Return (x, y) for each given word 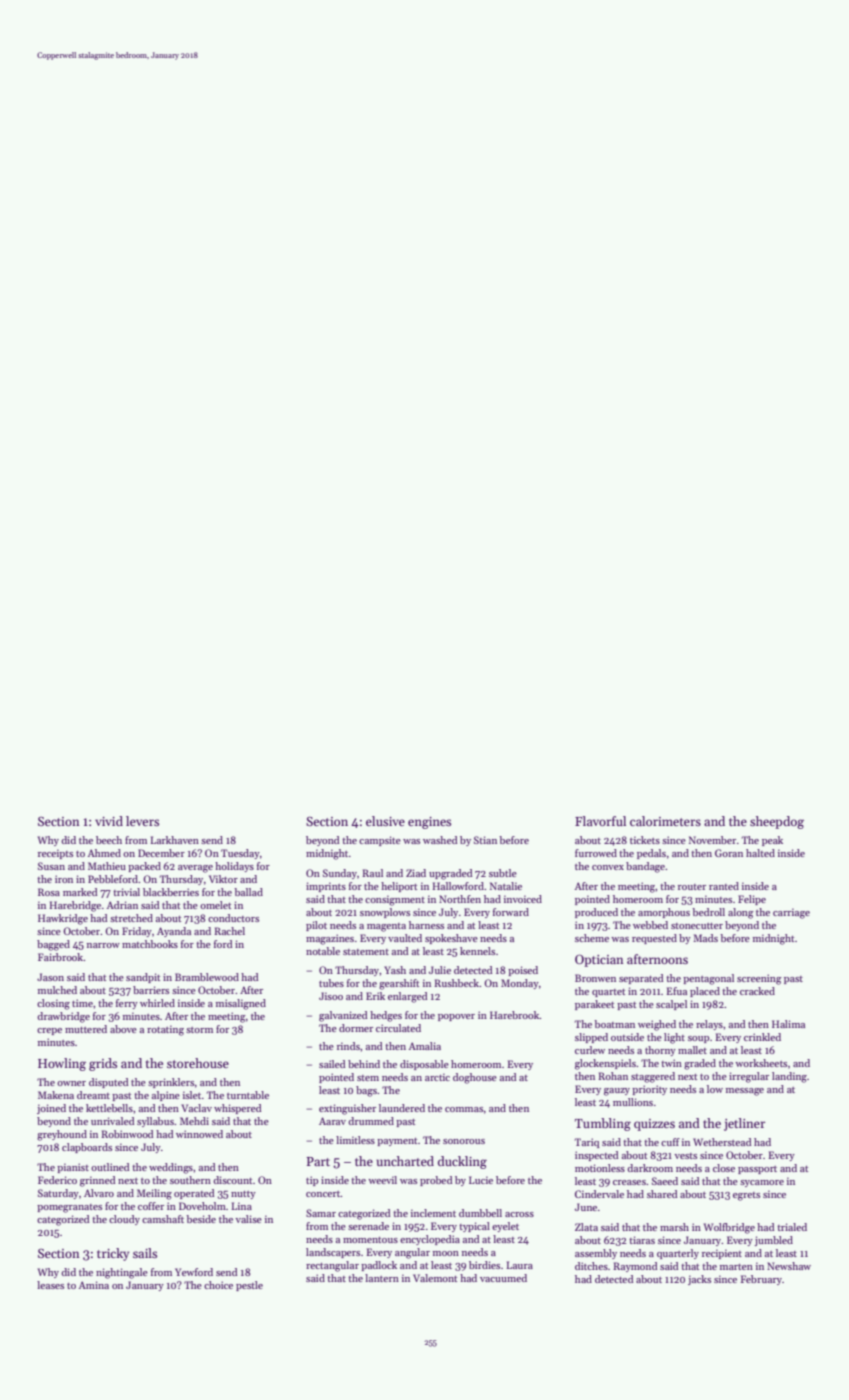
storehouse (198, 1063)
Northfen (460, 899)
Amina (93, 1285)
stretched (131, 918)
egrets (746, 1196)
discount (232, 1180)
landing (789, 1077)
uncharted (405, 1161)
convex (608, 867)
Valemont (435, 1278)
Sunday (340, 874)
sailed (332, 1064)
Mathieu (107, 866)
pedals (651, 854)
